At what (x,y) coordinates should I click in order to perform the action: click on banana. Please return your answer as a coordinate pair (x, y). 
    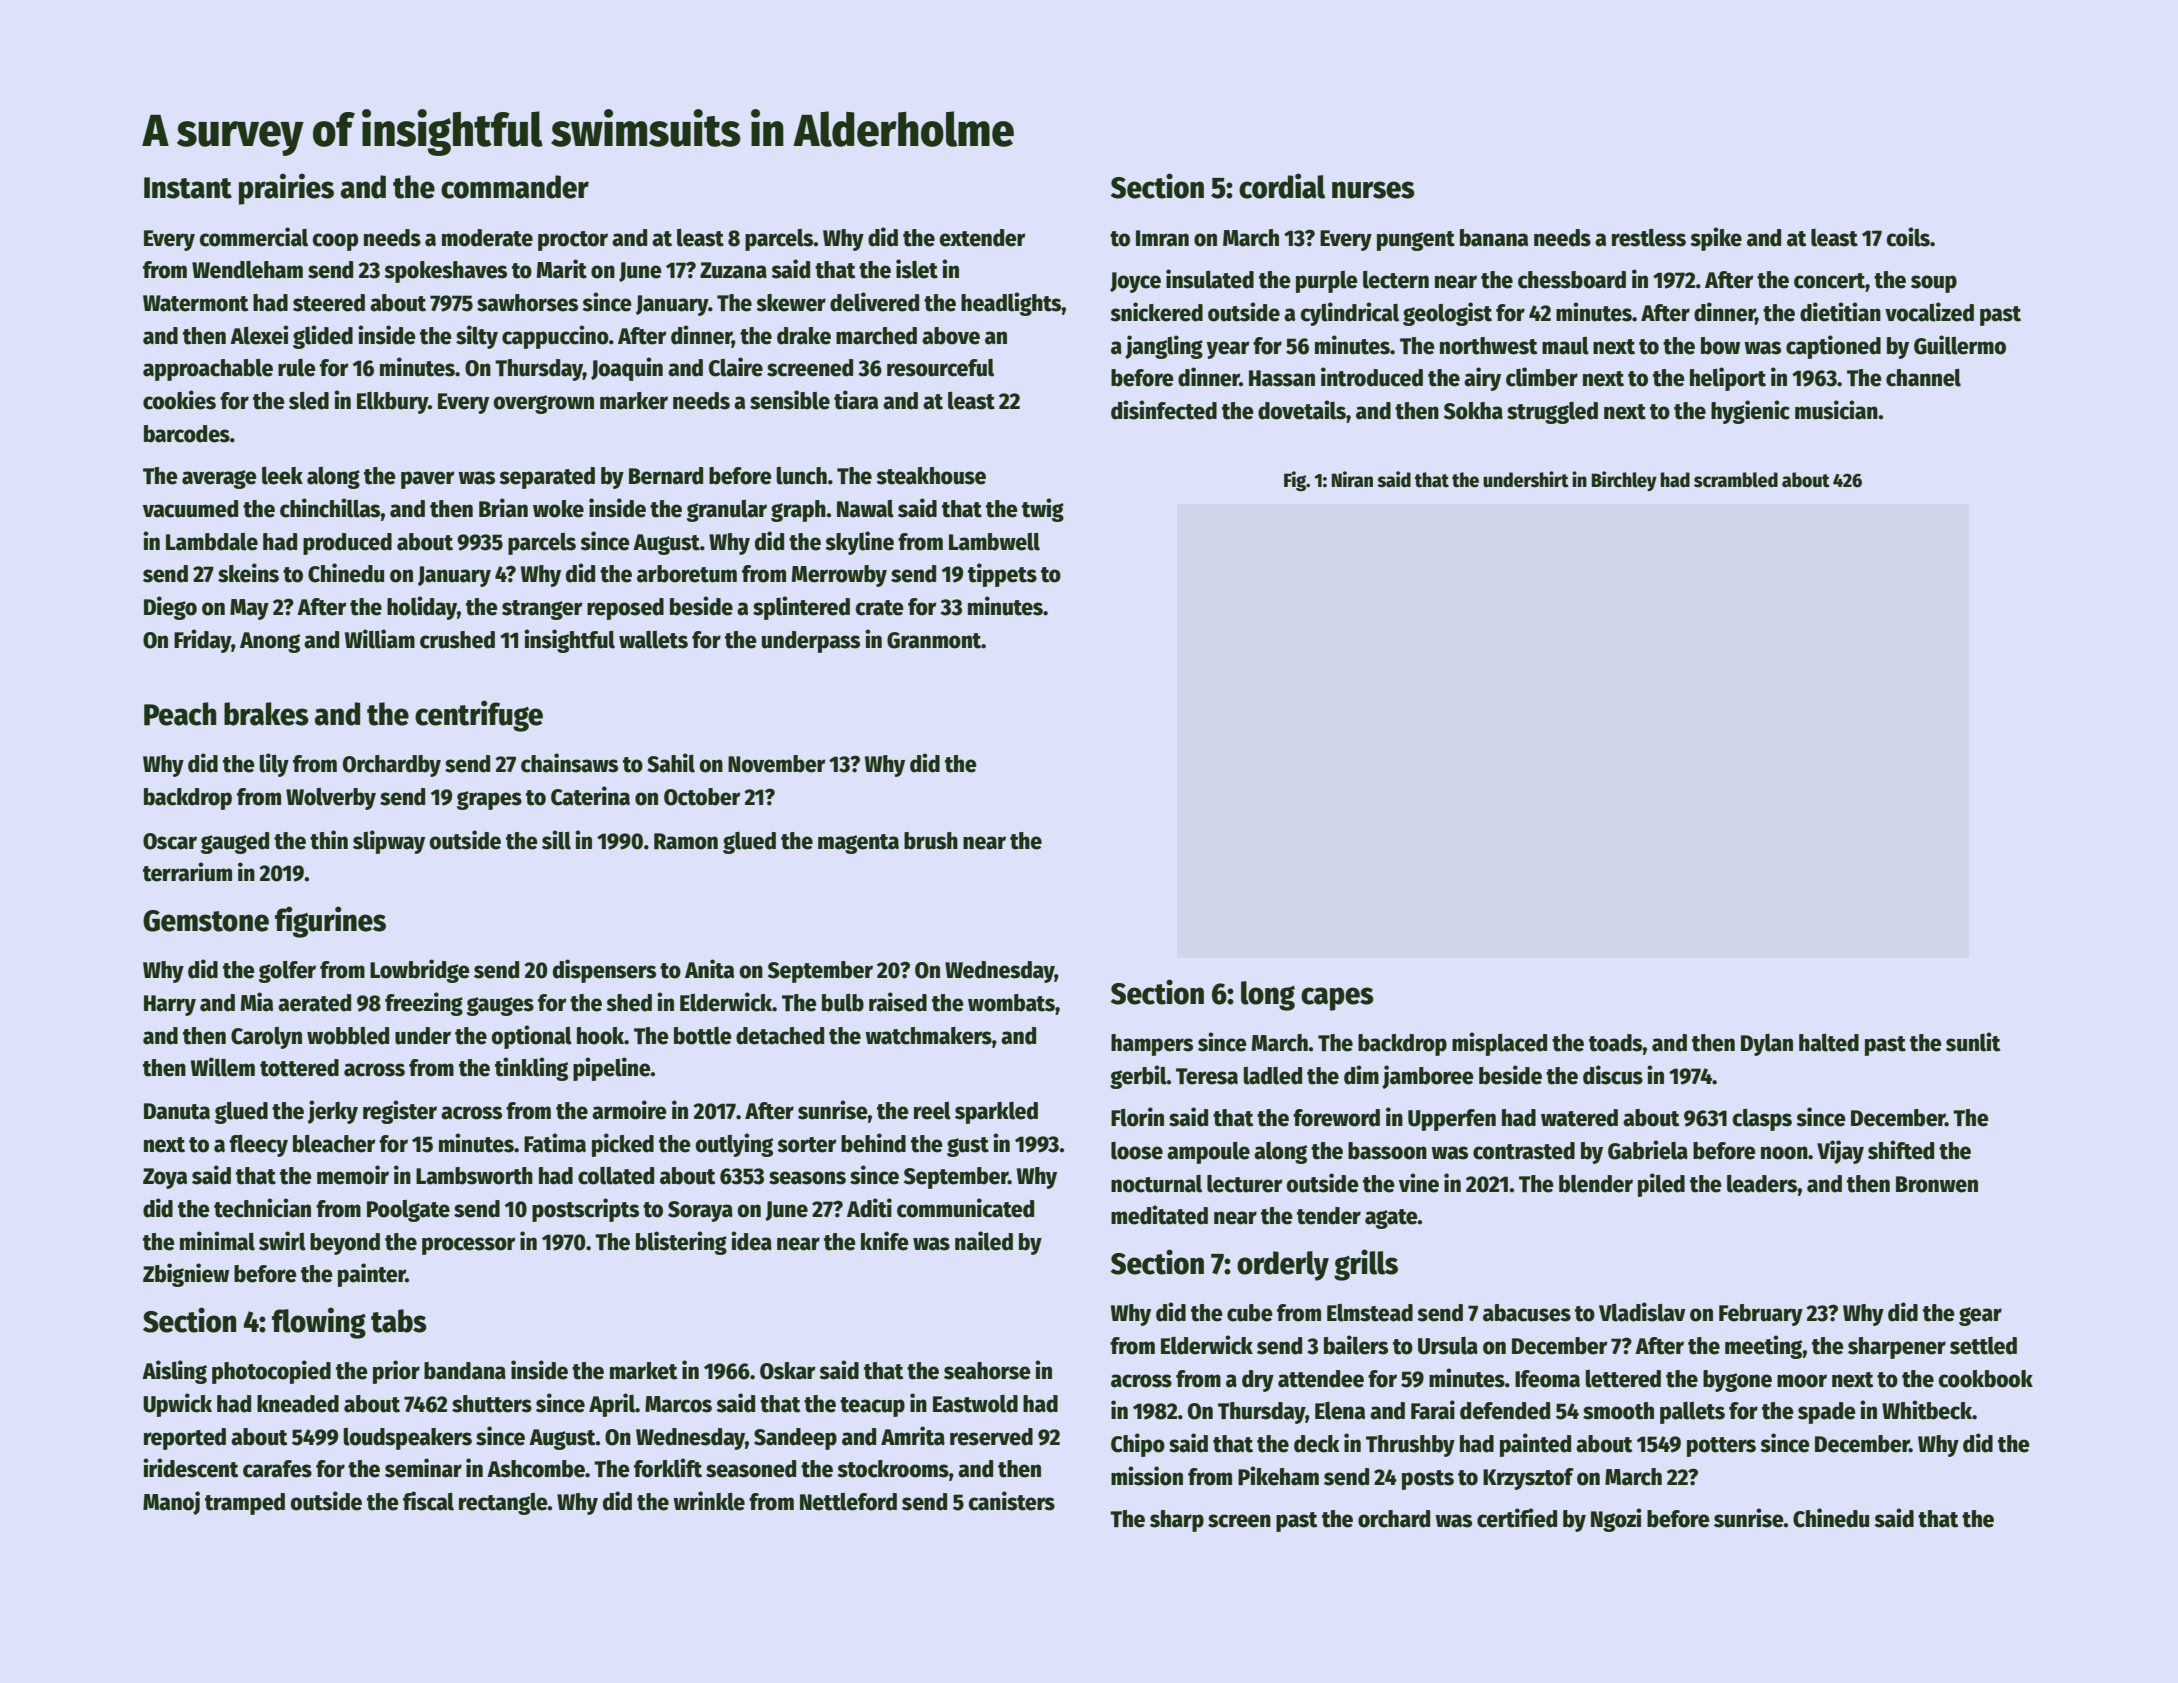
    Looking at the image, I should click on (1494, 238).
